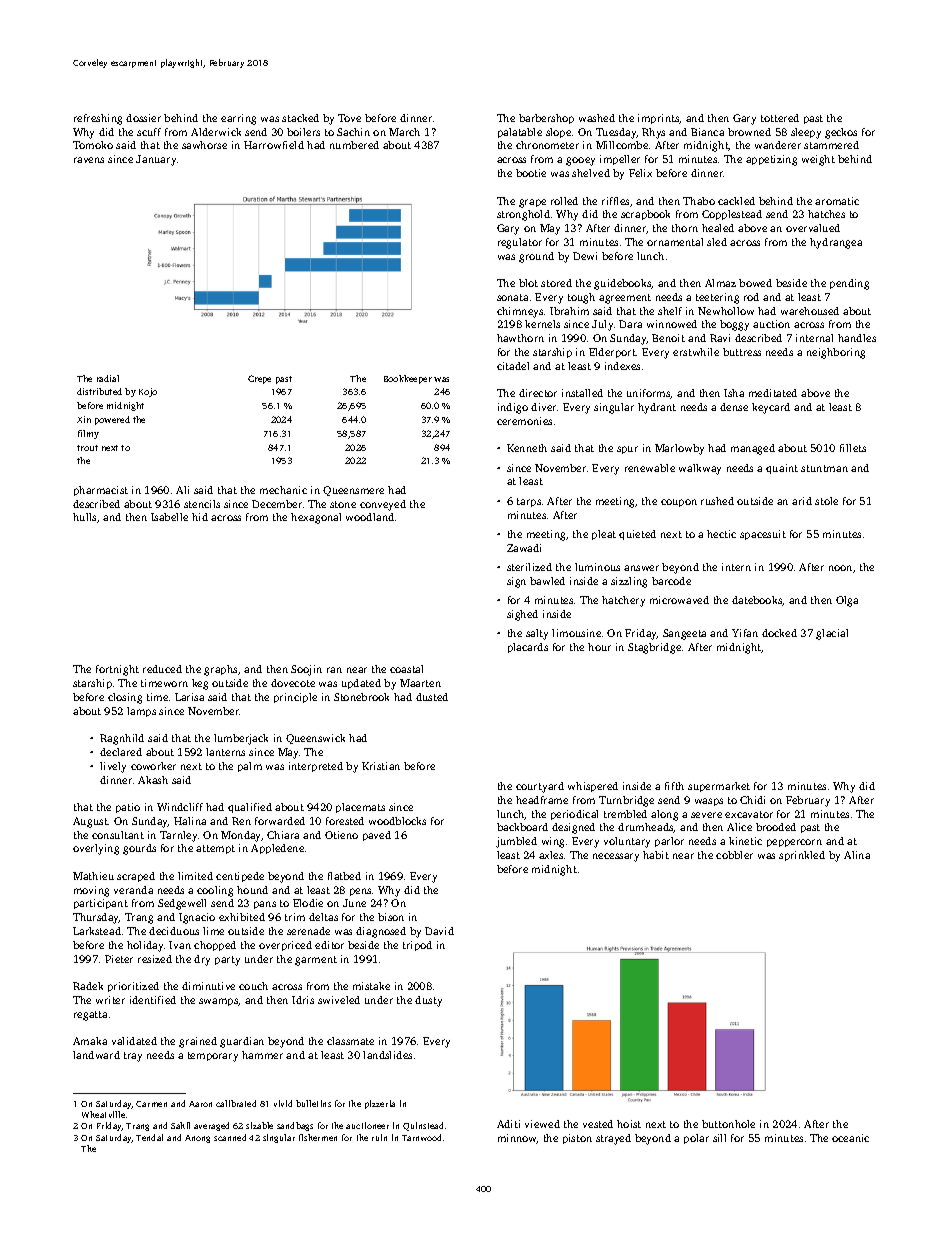  I want to click on dovecote, so click(293, 683).
